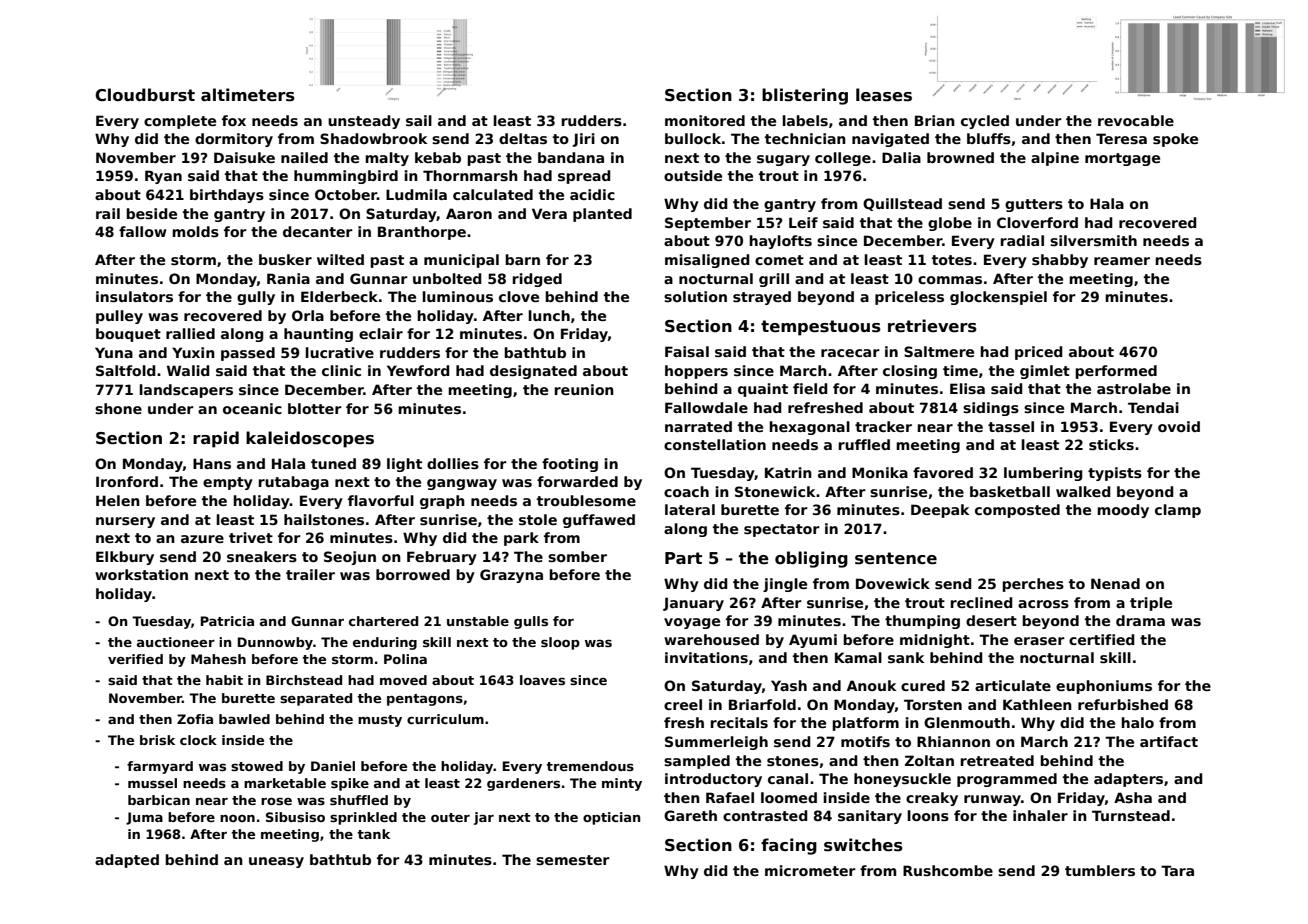  I want to click on calculated, so click(493, 194).
